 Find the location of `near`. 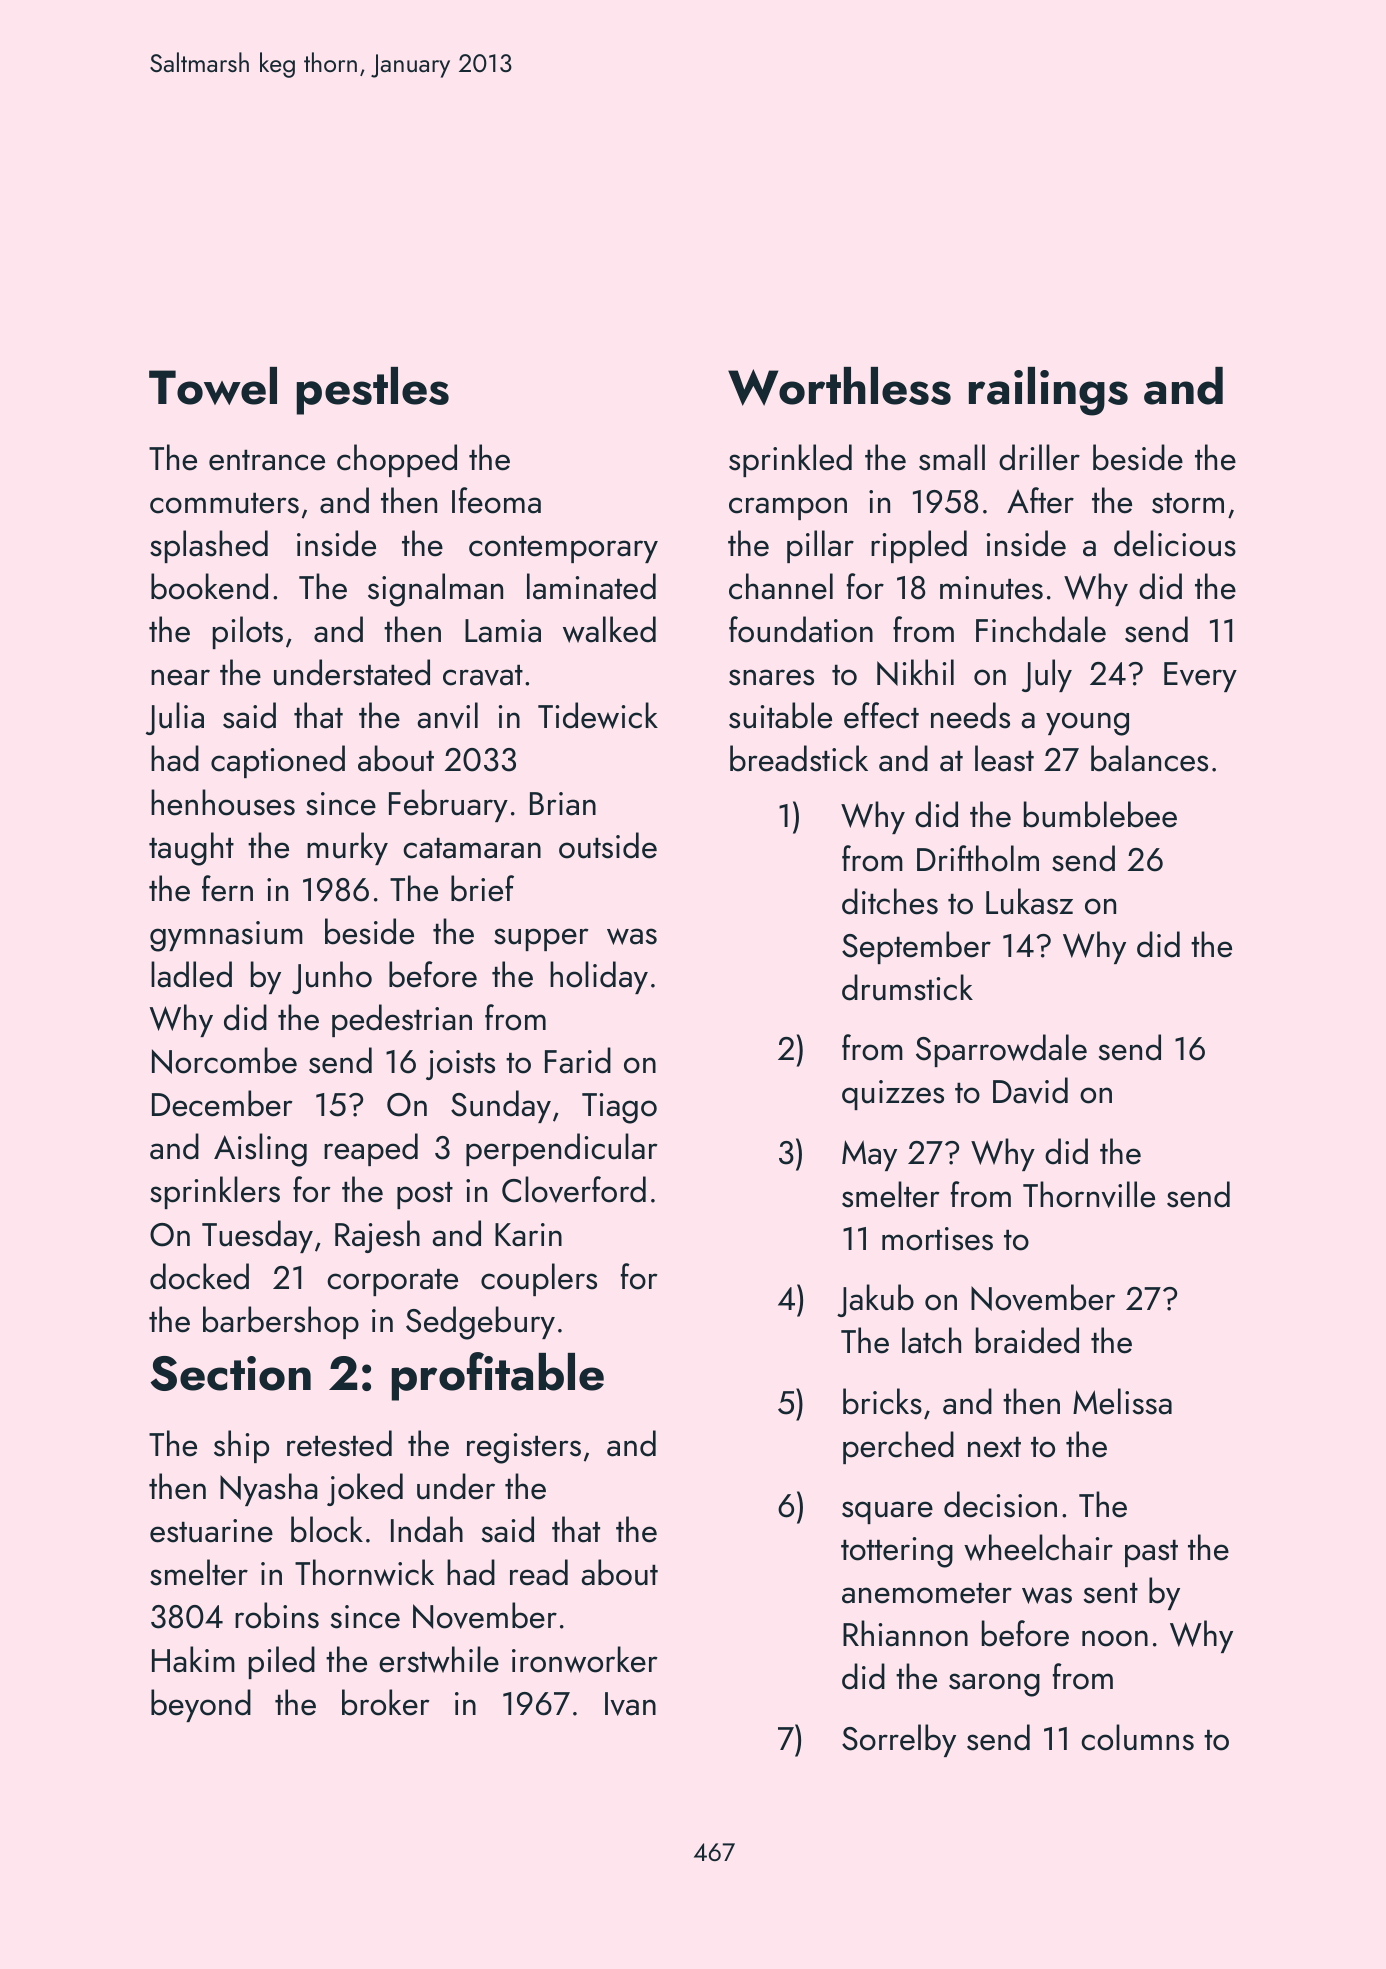

near is located at coordinates (180, 677).
